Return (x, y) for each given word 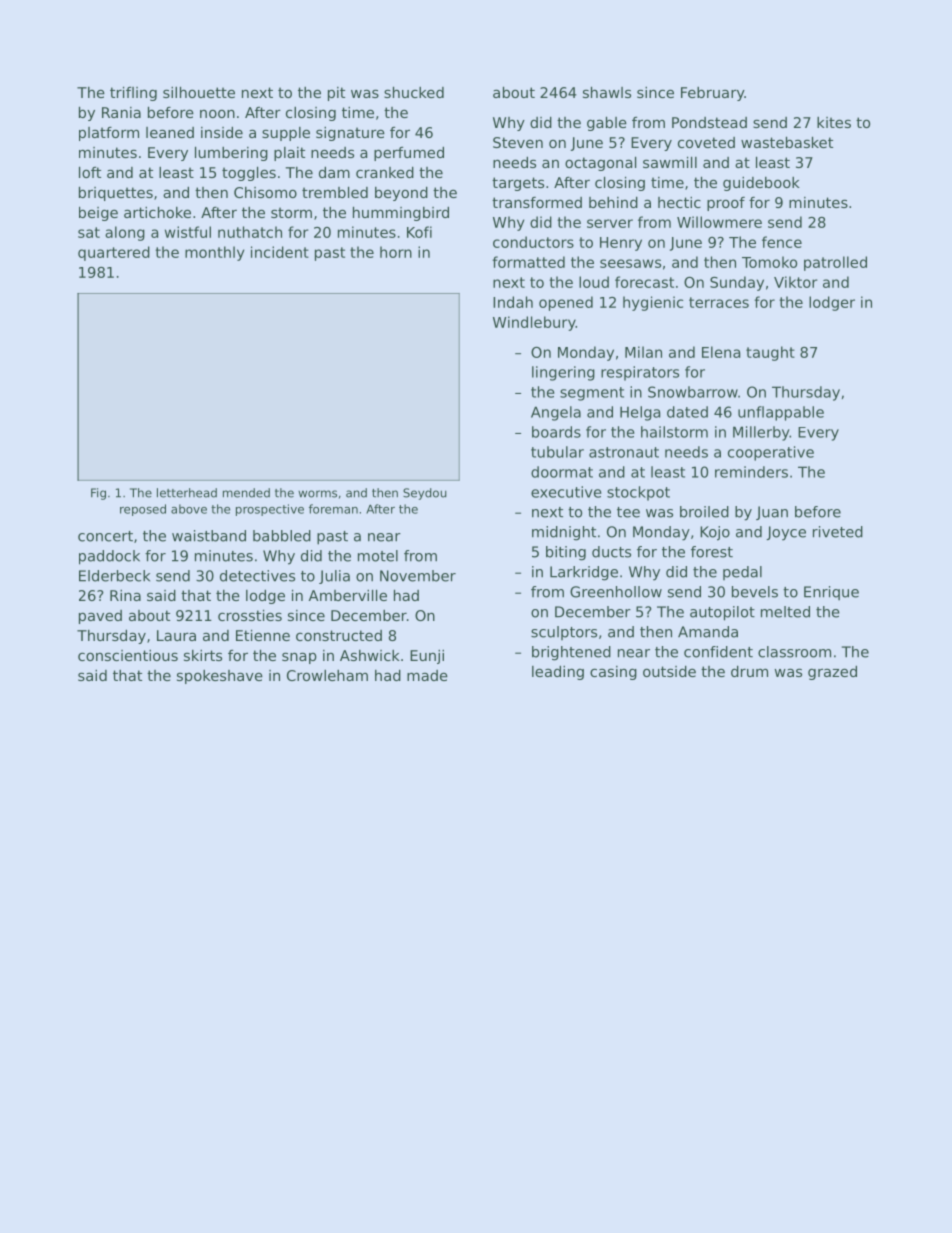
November (418, 576)
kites (834, 122)
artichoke (157, 212)
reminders (751, 472)
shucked (414, 92)
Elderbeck (114, 576)
